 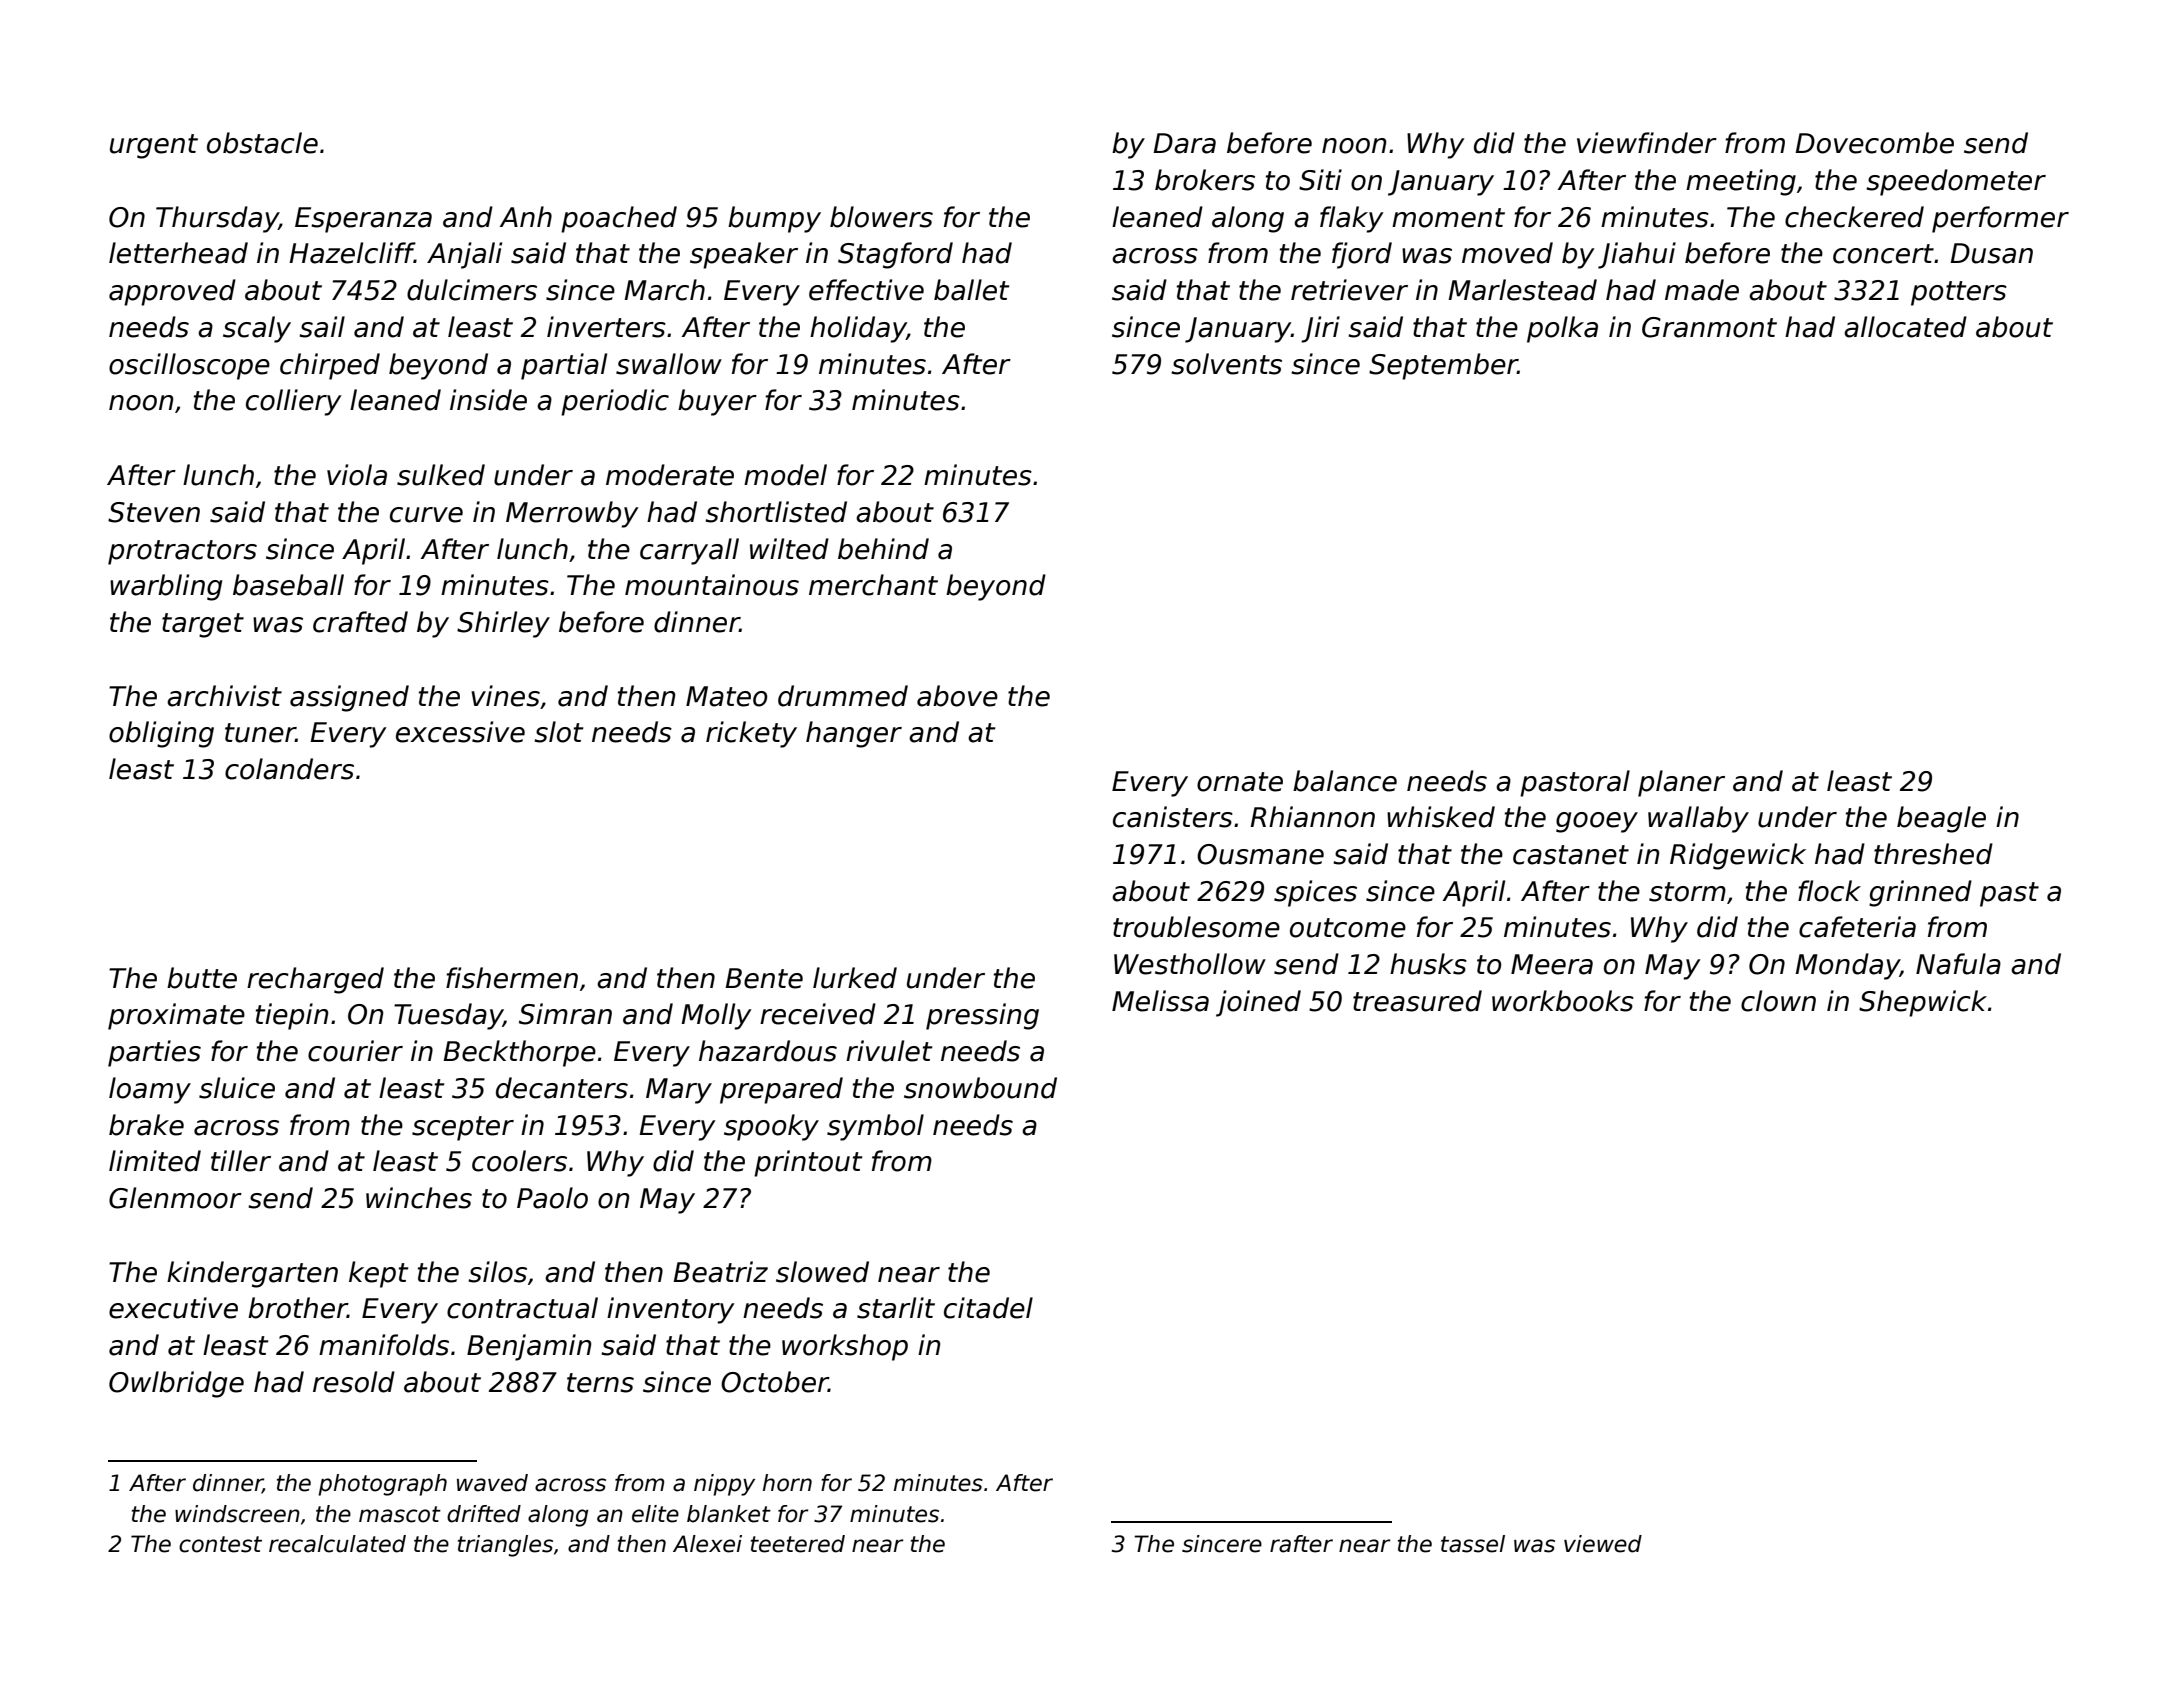 What do you see at coordinates (1874, 143) in the page?
I see `Dovecombe` at bounding box center [1874, 143].
